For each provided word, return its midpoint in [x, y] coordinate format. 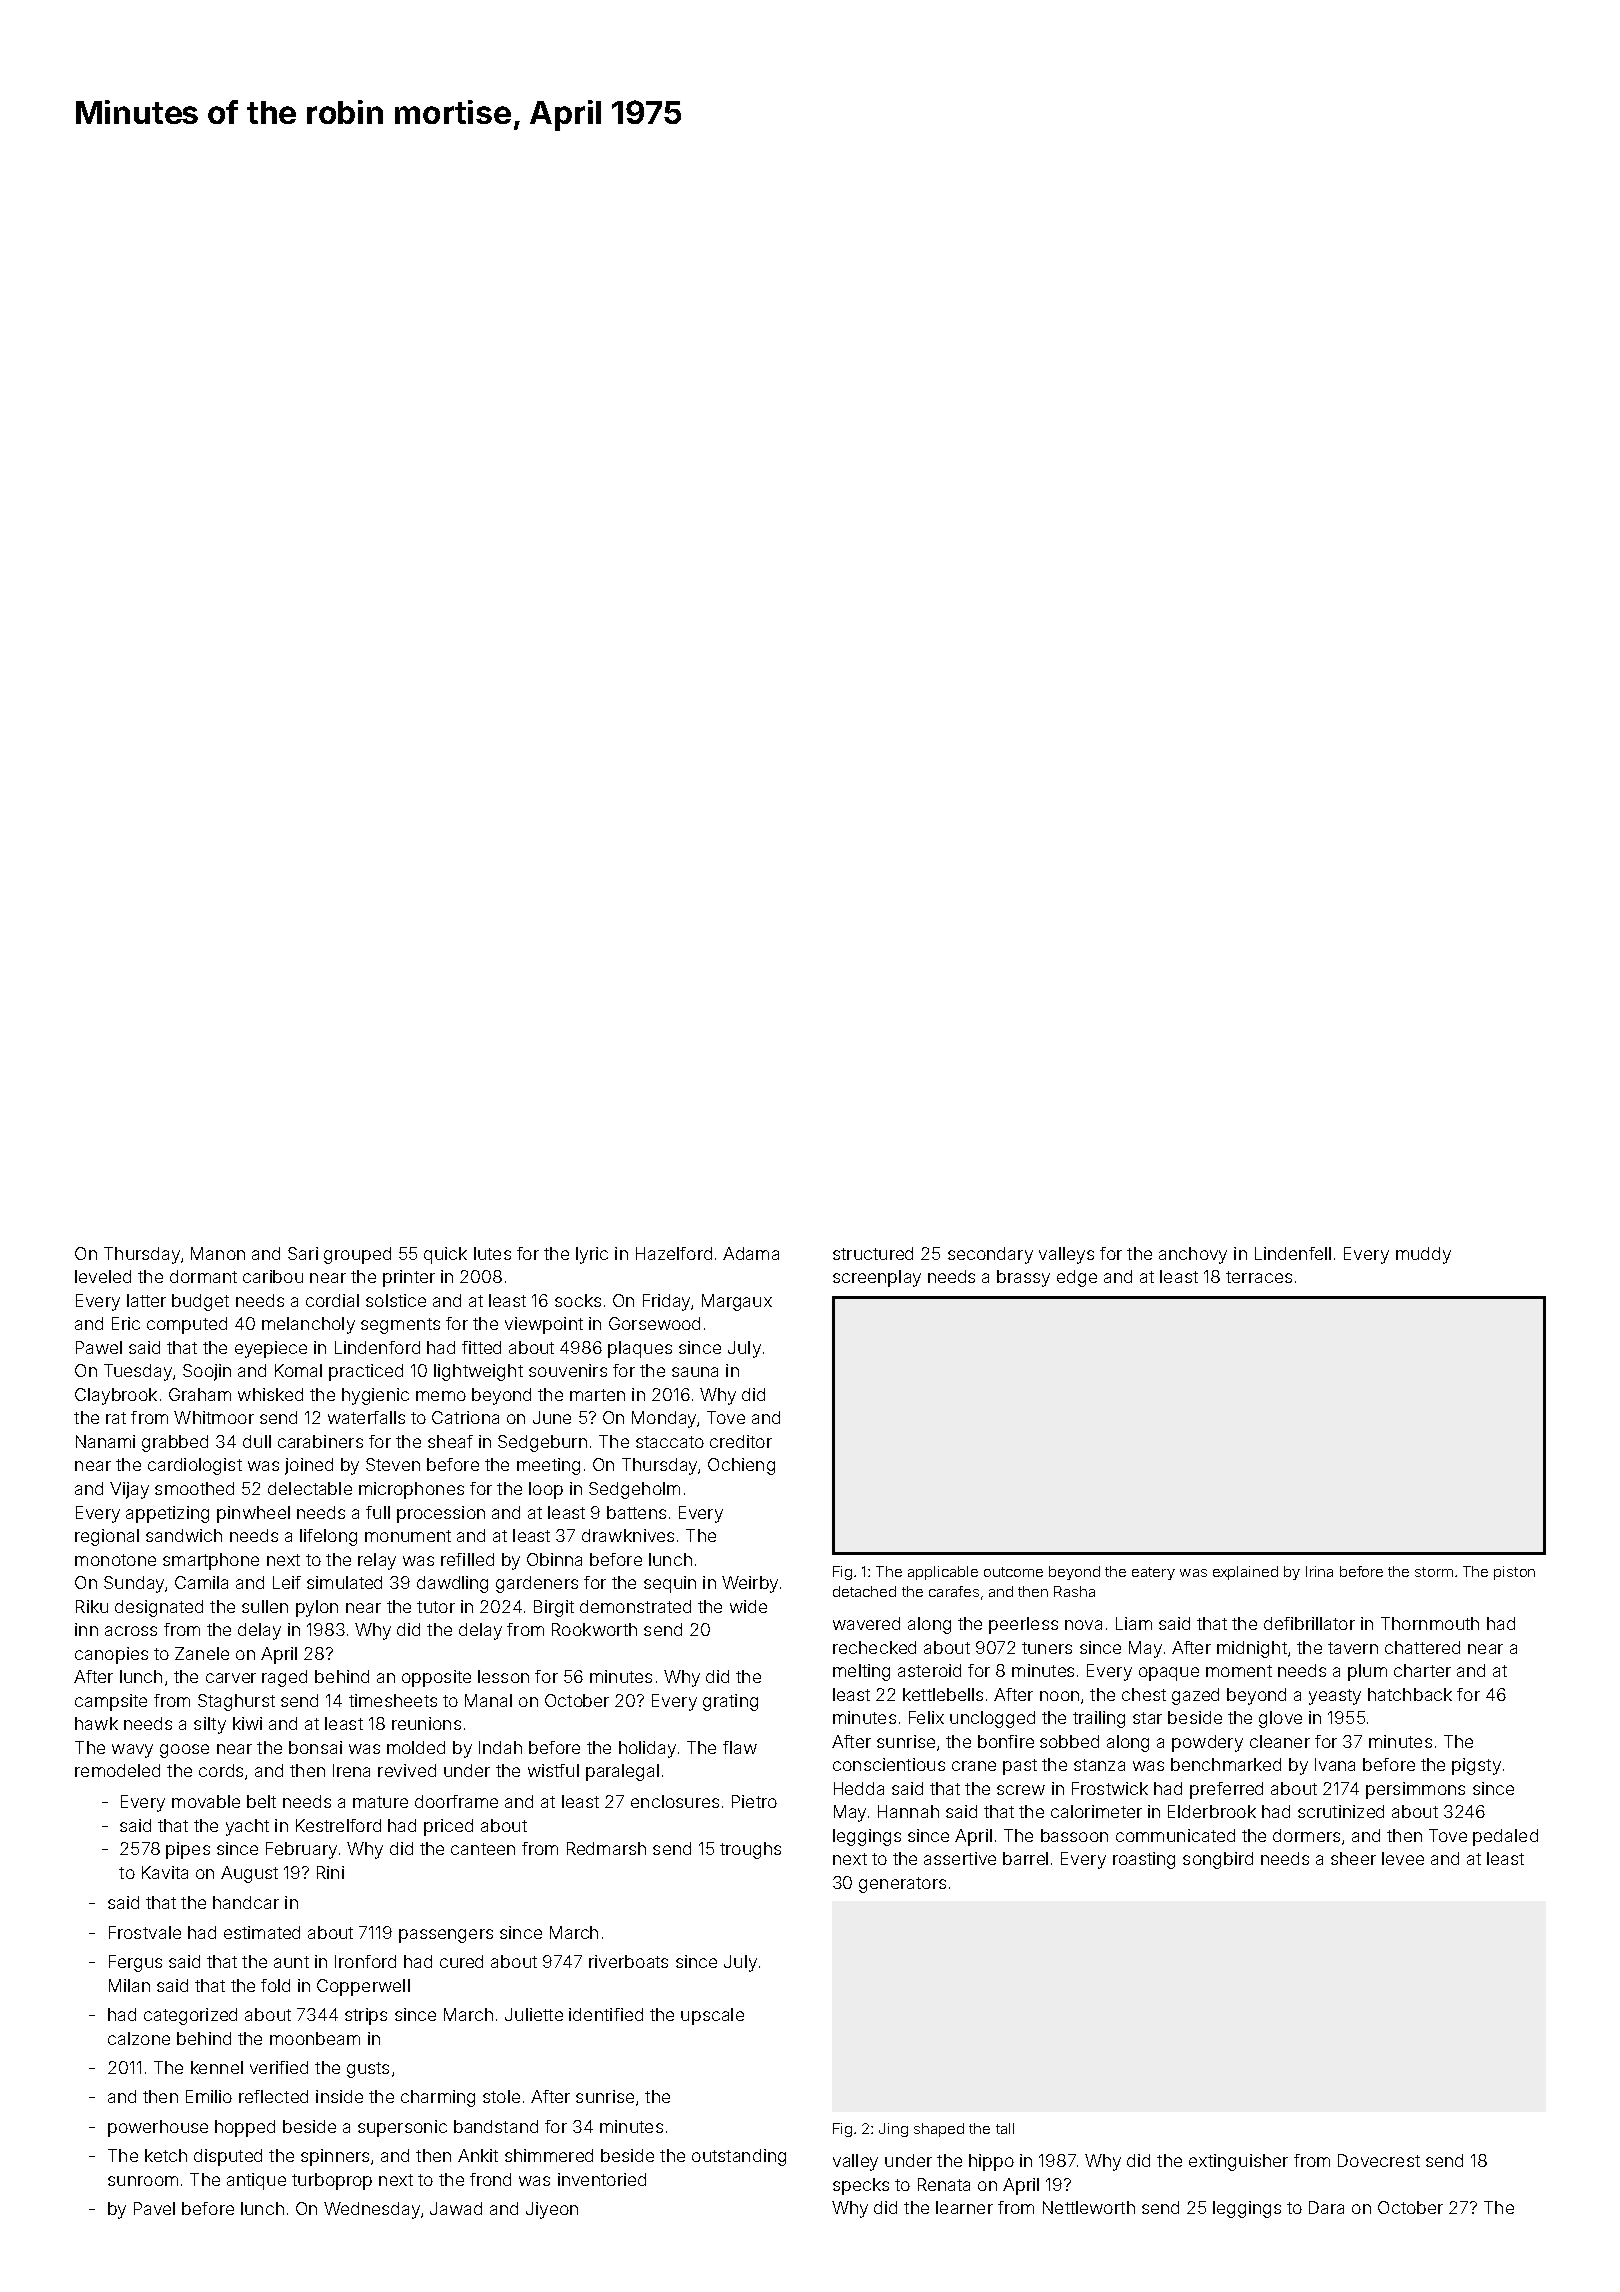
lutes [492, 1253]
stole [501, 2096]
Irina [1319, 1571]
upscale [712, 2016]
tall [1005, 2128]
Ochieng [741, 1466]
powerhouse [158, 2128]
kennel [217, 2067]
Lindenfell [1293, 1253]
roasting [1144, 1860]
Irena [351, 1770]
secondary [990, 1255]
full [378, 1512]
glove [1280, 1719]
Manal [488, 1700]
